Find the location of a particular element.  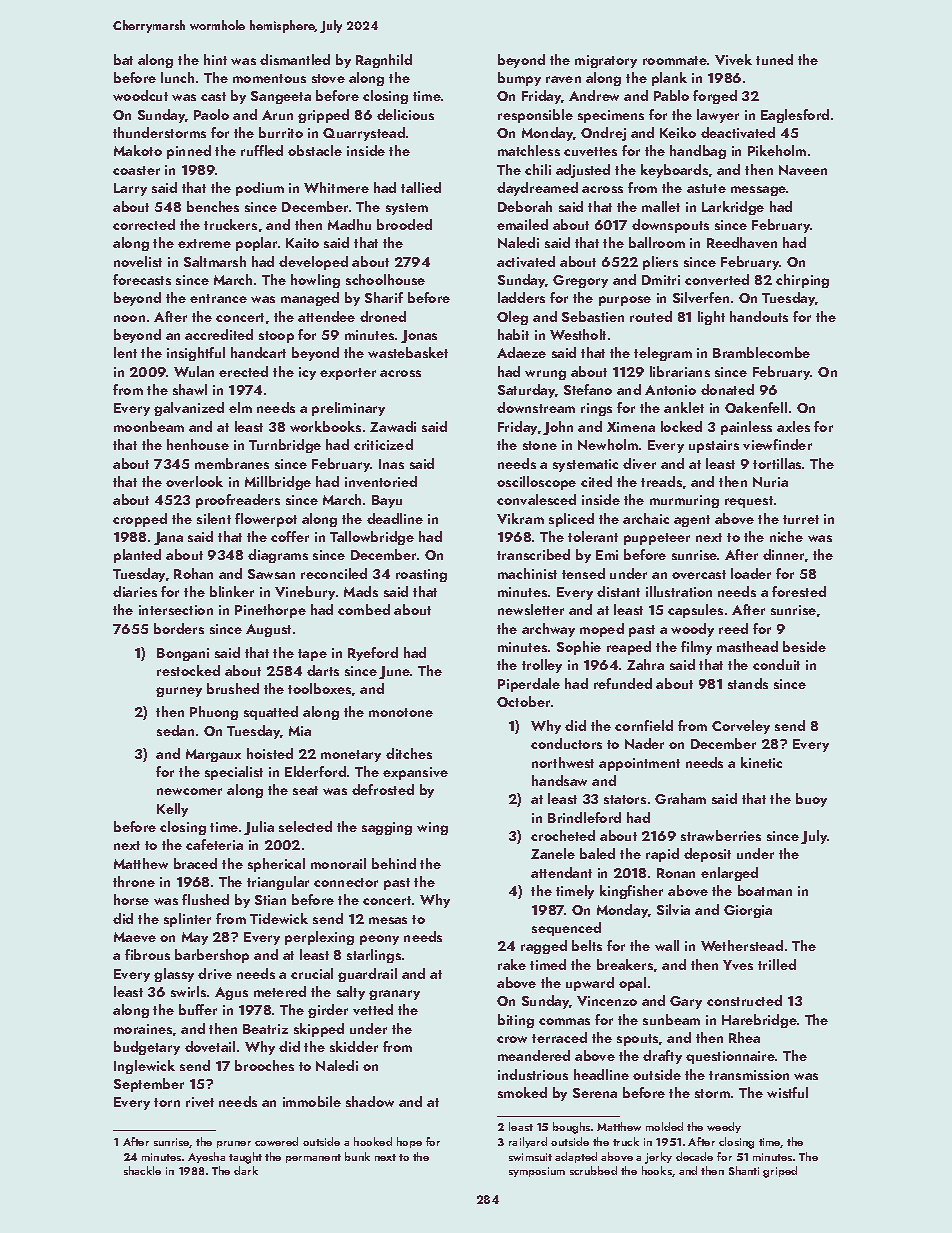

Vivek is located at coordinates (733, 59).
